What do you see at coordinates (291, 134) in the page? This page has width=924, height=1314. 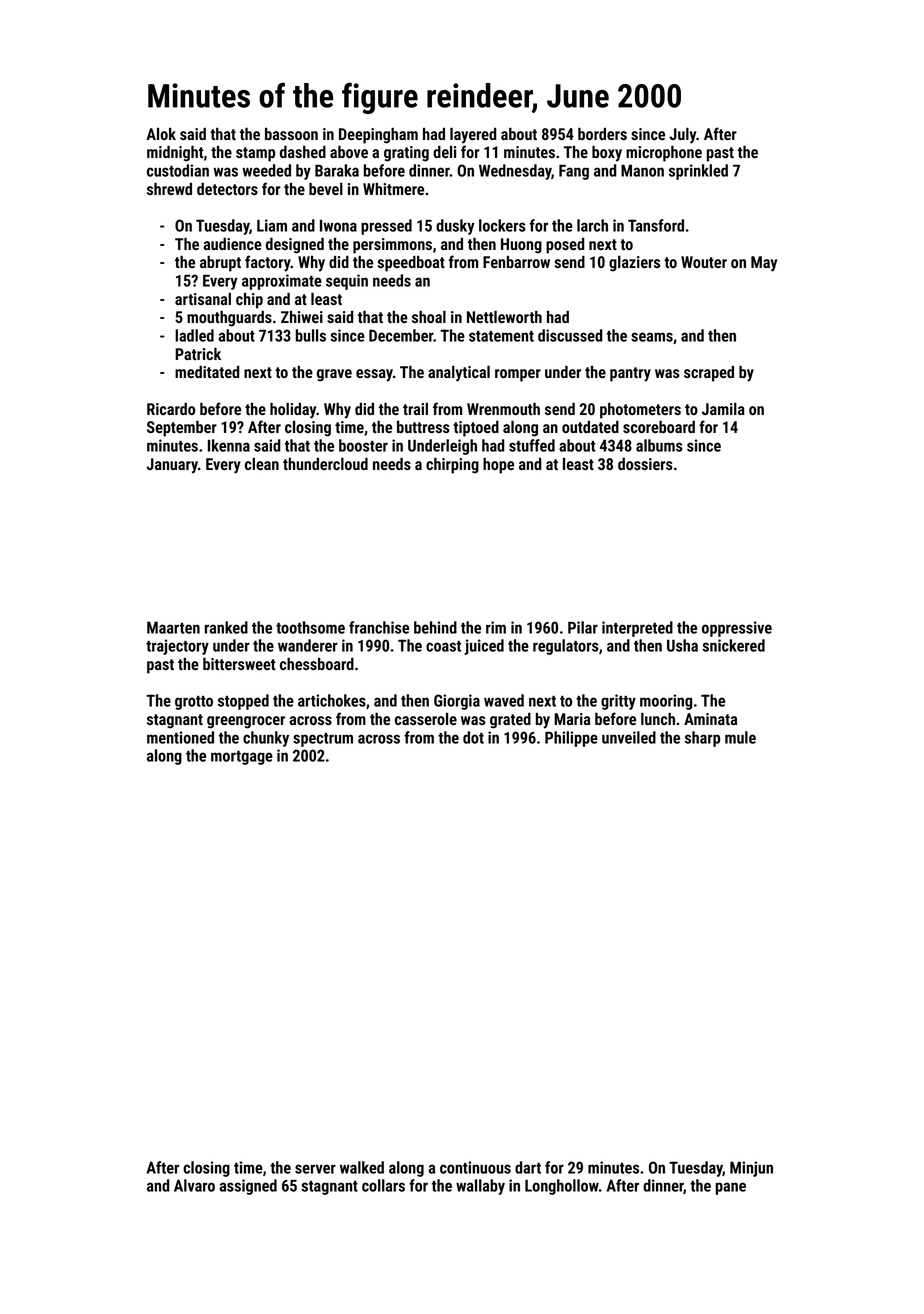 I see `bassoon` at bounding box center [291, 134].
